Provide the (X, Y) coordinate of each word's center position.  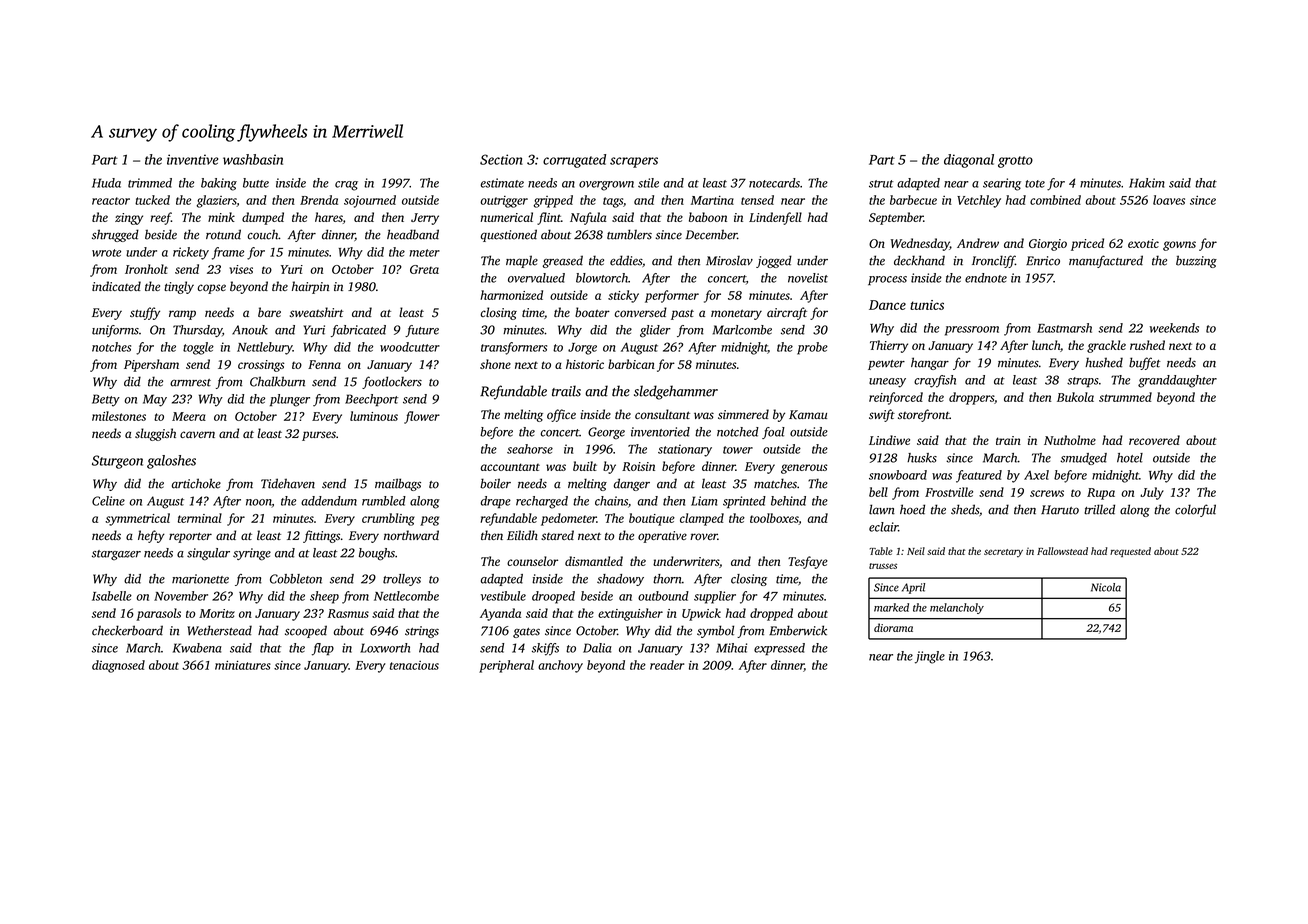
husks (922, 458)
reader (667, 665)
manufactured (1106, 261)
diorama (893, 627)
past (682, 315)
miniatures (243, 665)
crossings (261, 366)
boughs (377, 554)
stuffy (145, 313)
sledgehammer (676, 392)
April (913, 588)
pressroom (972, 331)
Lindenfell (775, 218)
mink (221, 217)
